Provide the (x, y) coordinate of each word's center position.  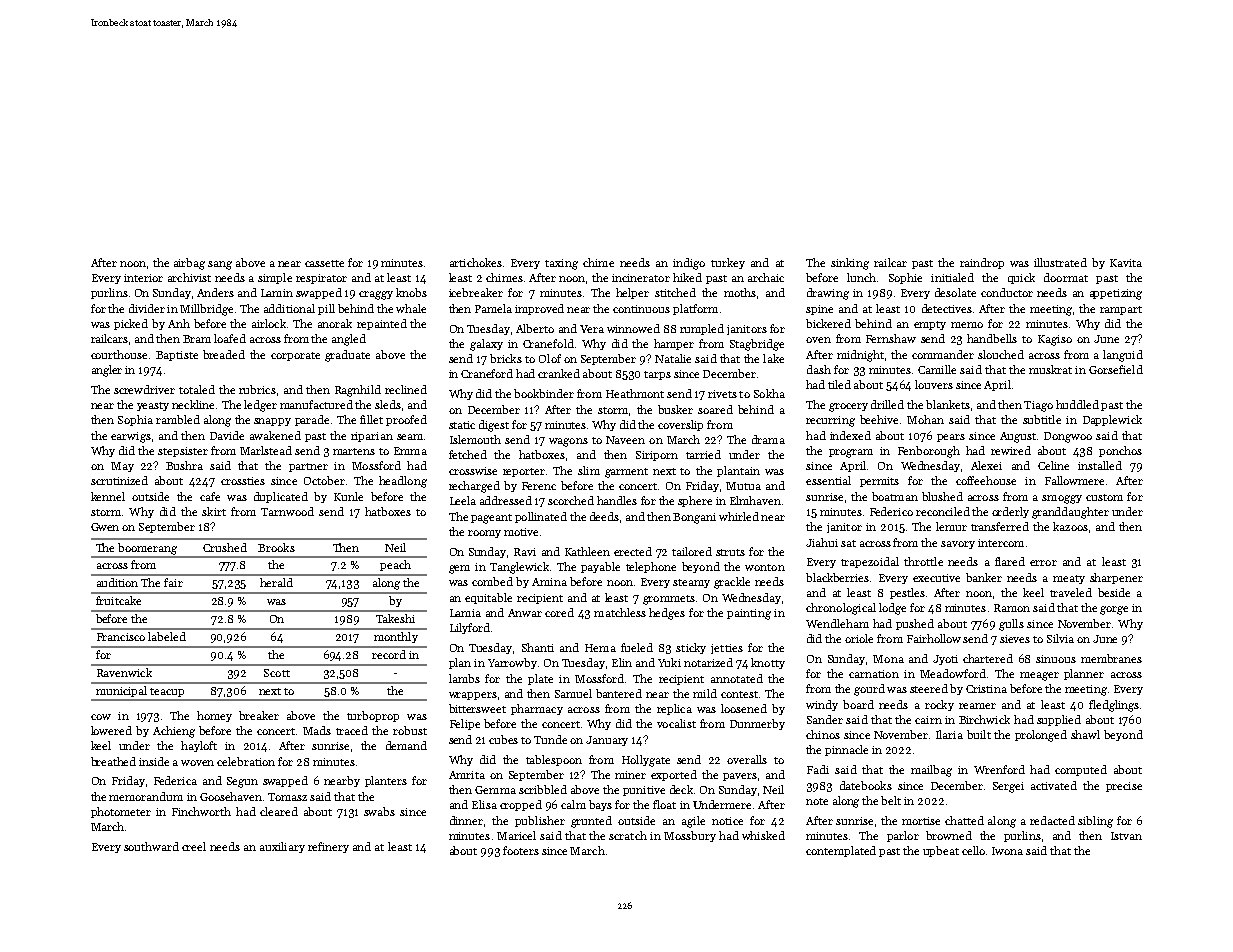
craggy (376, 295)
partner (308, 467)
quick (1021, 278)
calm (573, 804)
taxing (561, 264)
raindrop (982, 263)
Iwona (1007, 851)
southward (151, 846)
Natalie (673, 358)
